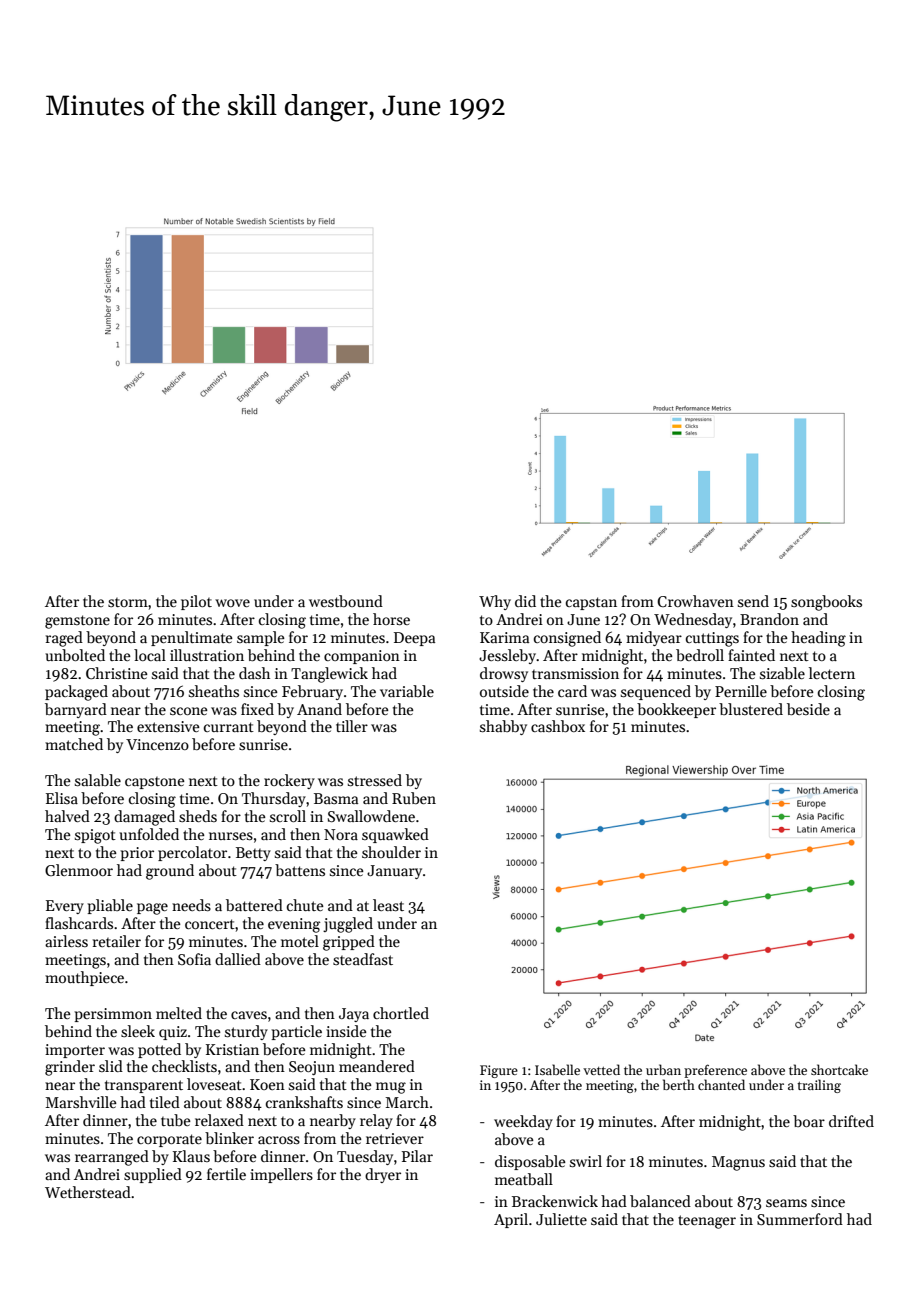 This image has height=1314, width=924. Describe the element at coordinates (363, 959) in the image. I see `steadfast` at that location.
